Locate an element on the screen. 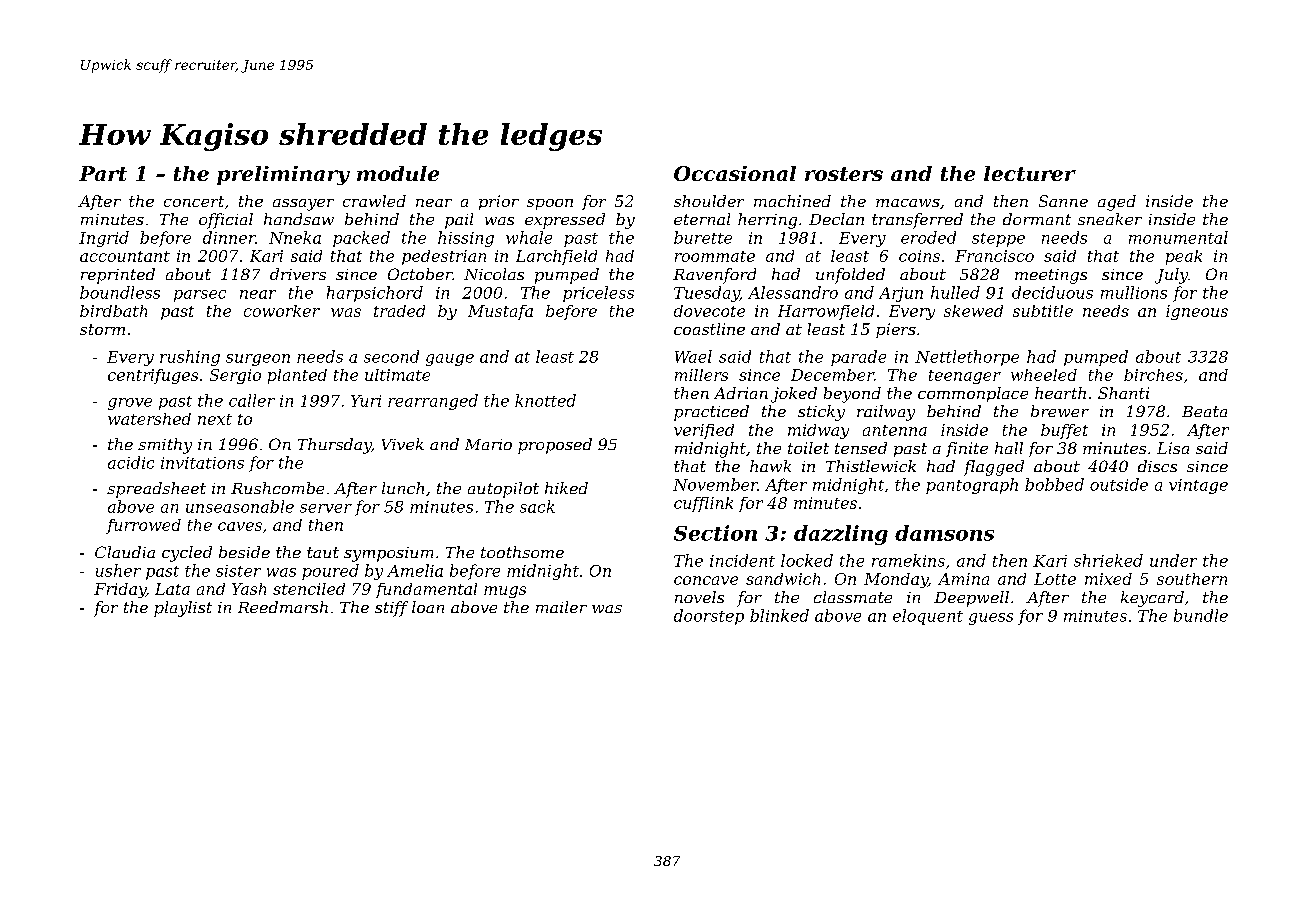 The image size is (1308, 924). incident is located at coordinates (742, 560).
